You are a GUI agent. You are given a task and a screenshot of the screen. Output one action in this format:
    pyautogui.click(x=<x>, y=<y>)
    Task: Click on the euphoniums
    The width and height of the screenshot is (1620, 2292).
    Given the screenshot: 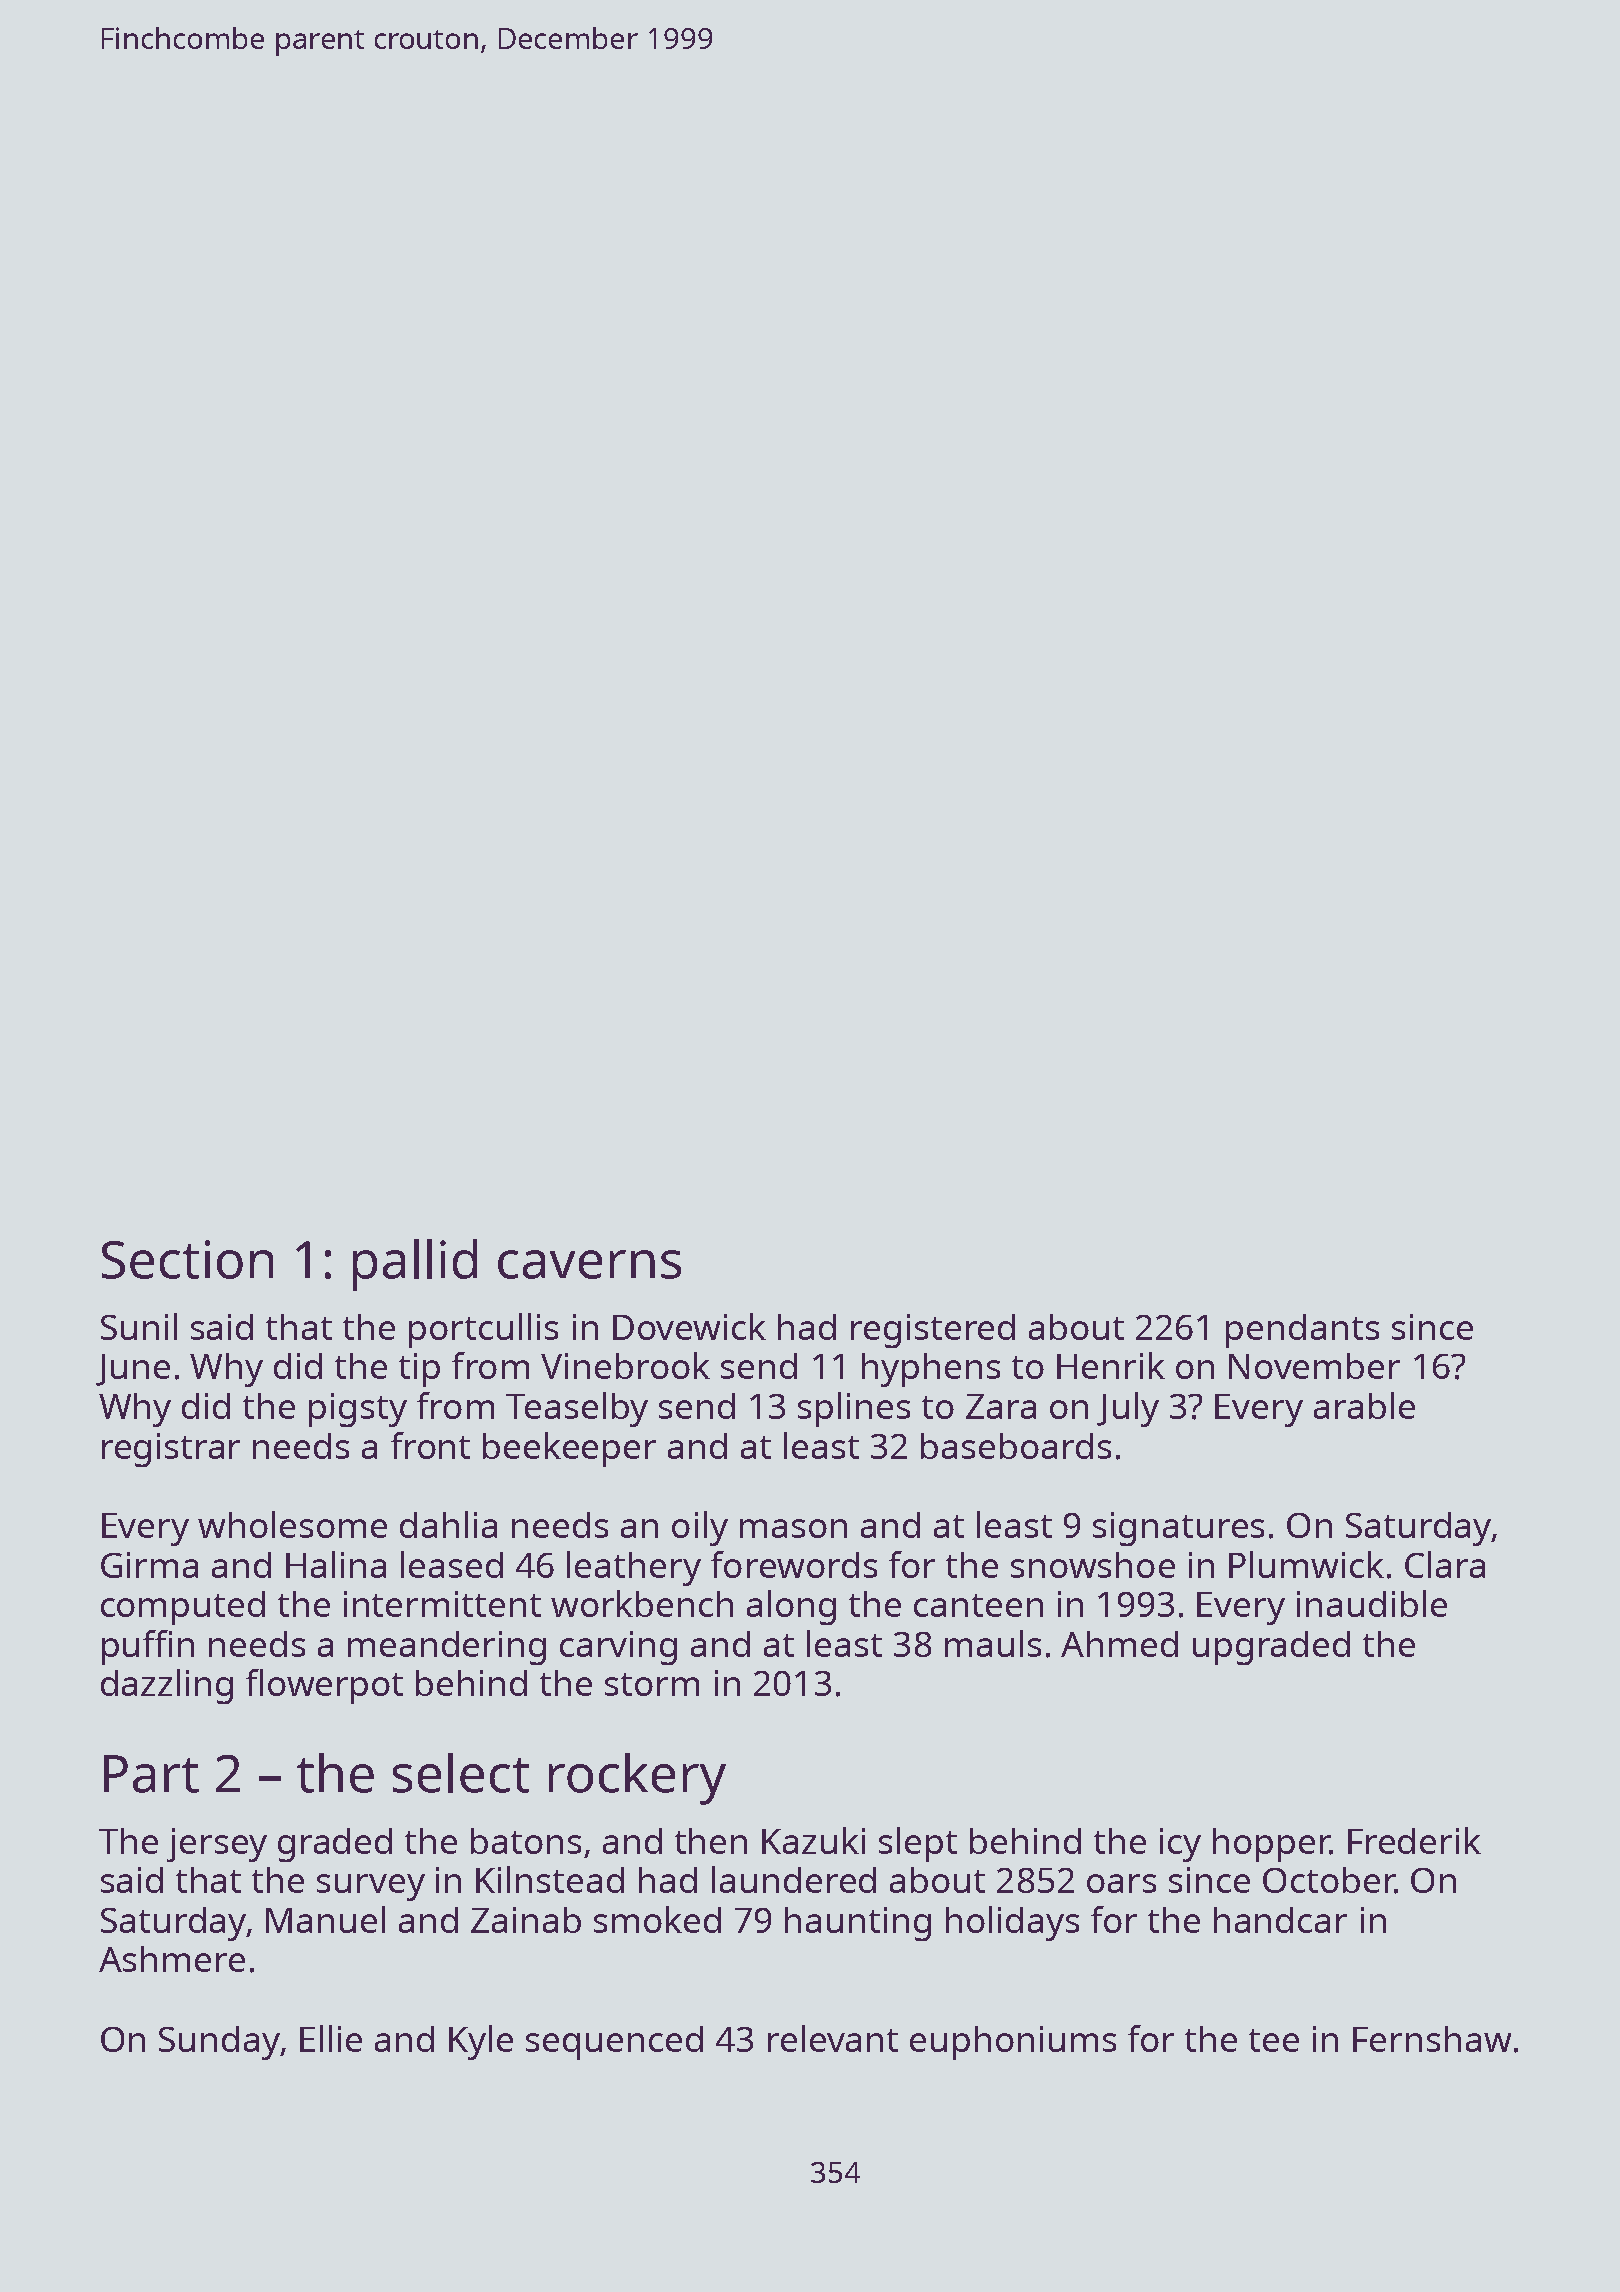 What is the action you would take?
    pyautogui.click(x=1013, y=2043)
